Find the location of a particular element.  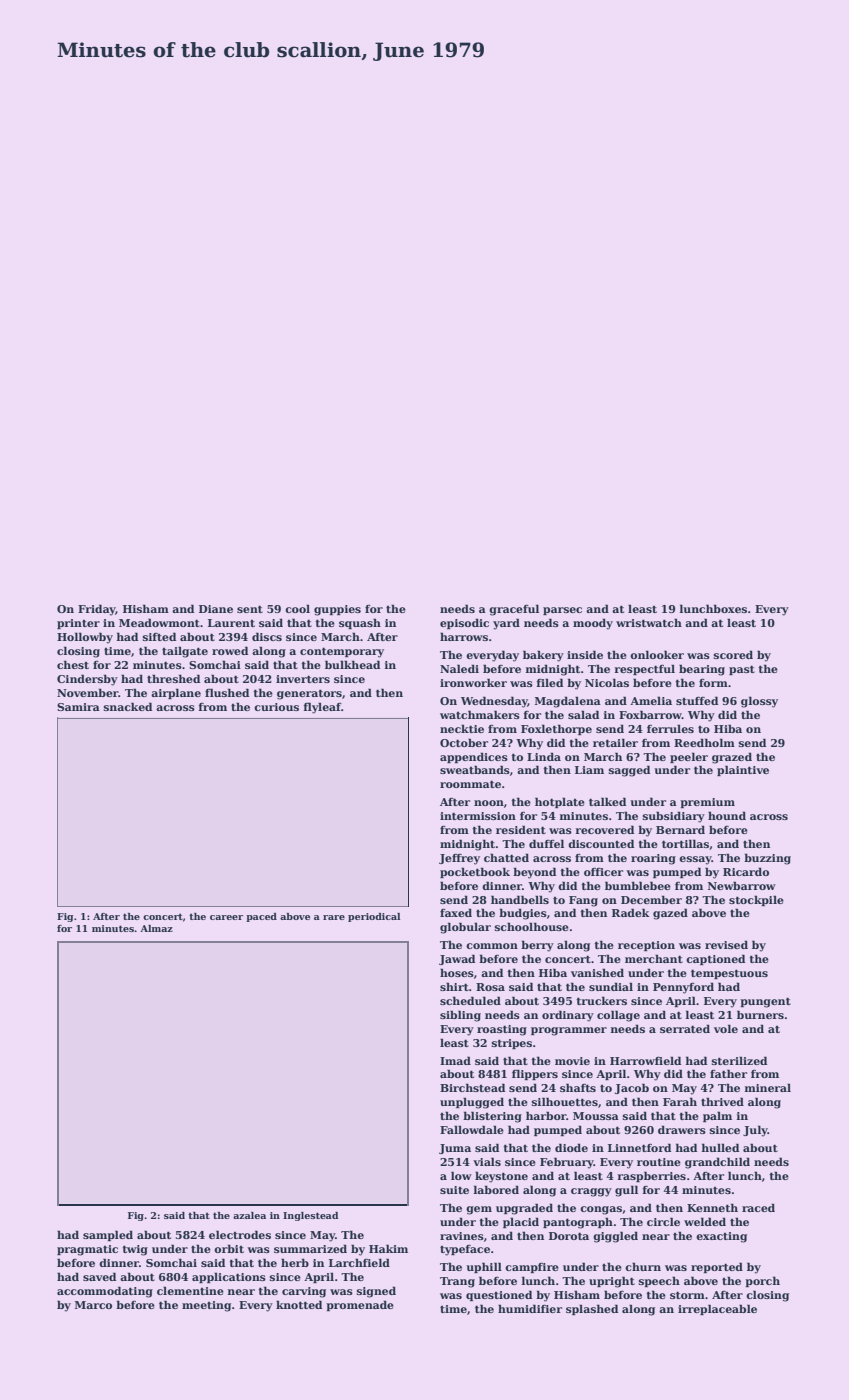

Pennyford is located at coordinates (683, 988).
